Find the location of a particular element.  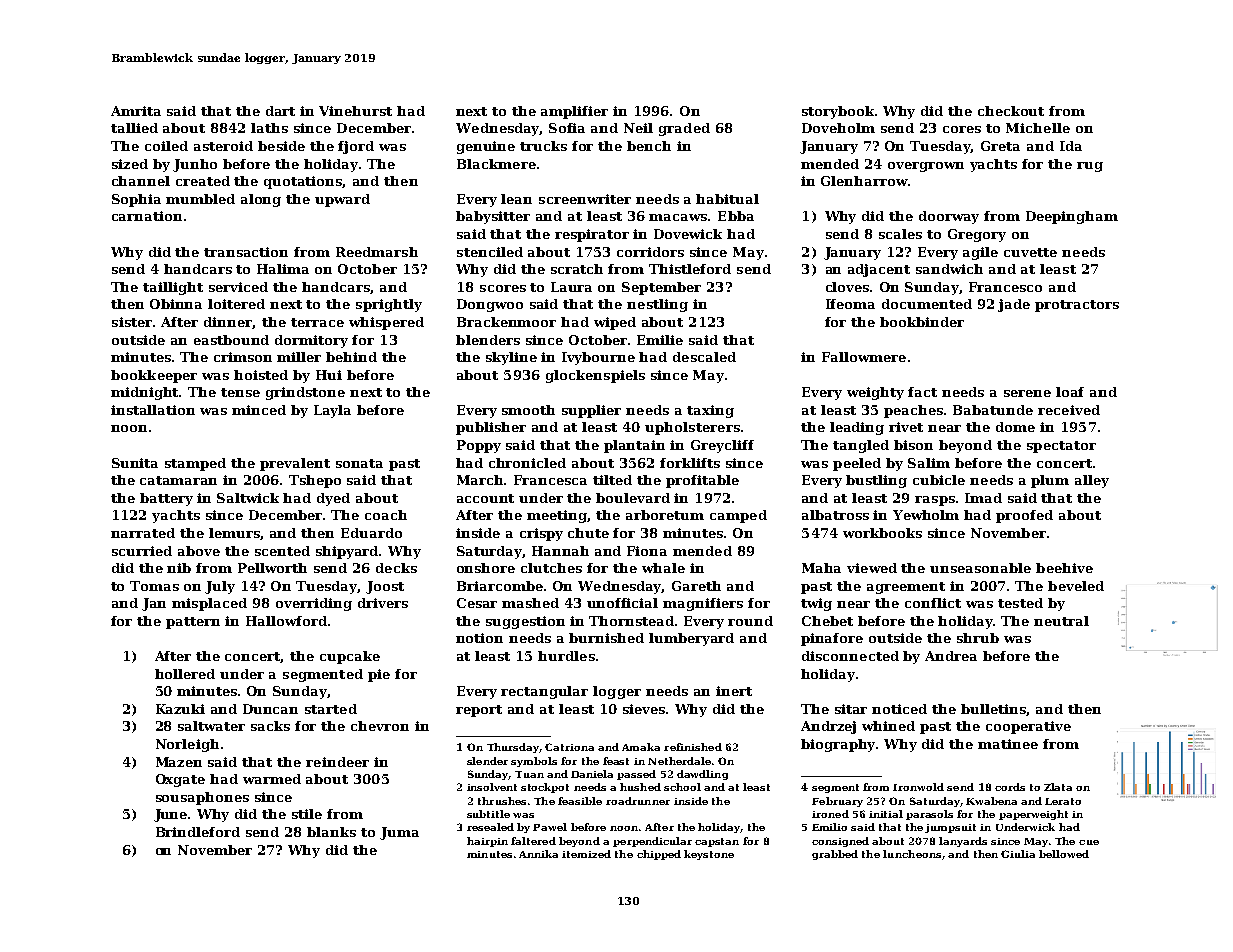

Laura is located at coordinates (571, 287).
